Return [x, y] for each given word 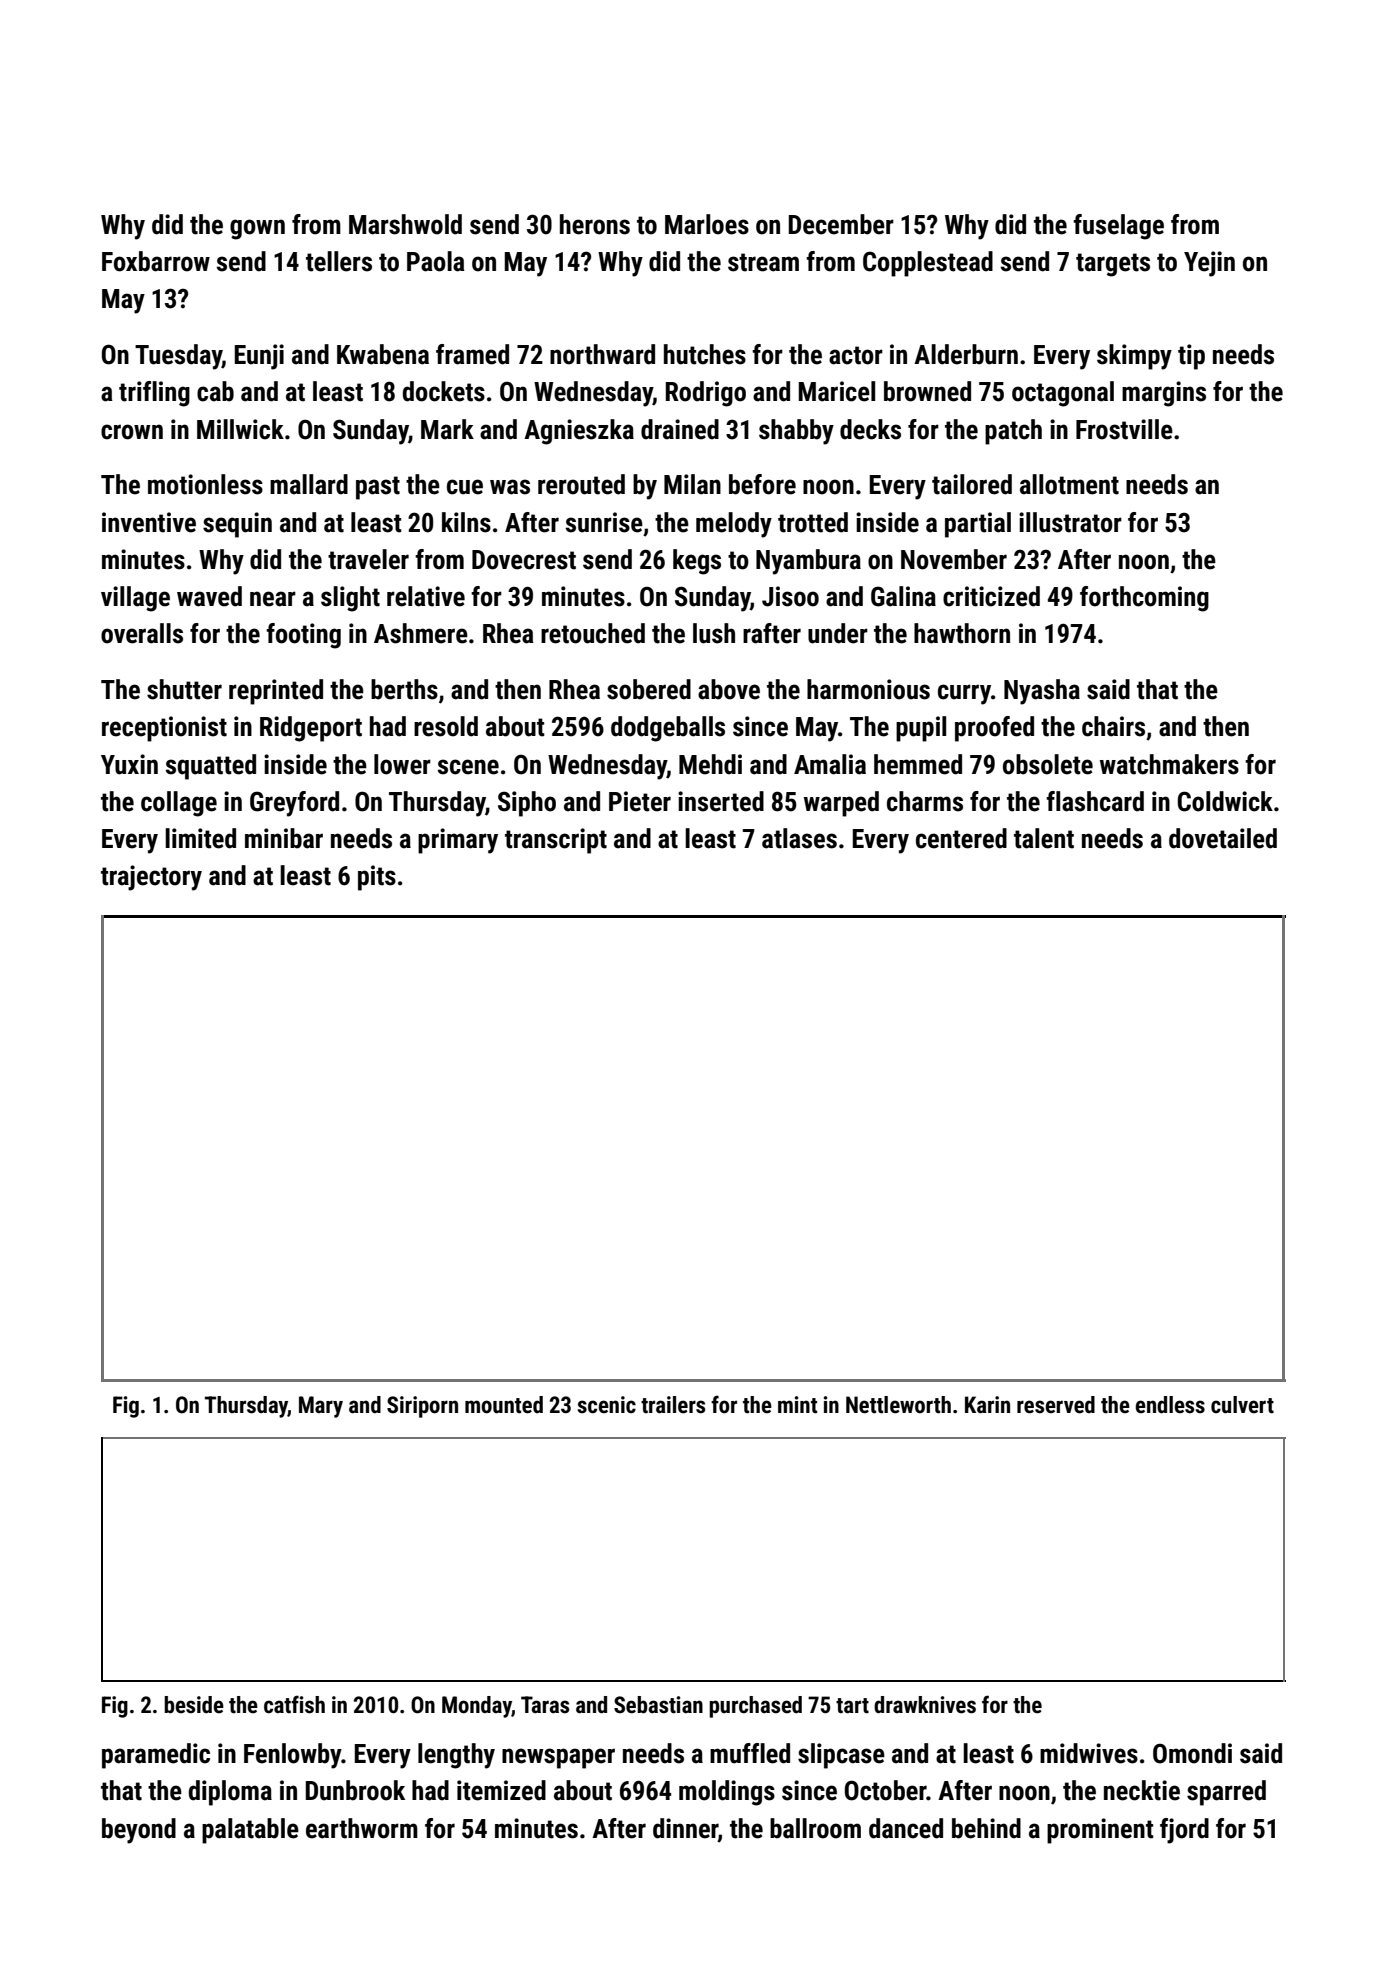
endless [1170, 1405]
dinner [685, 1828]
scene [468, 767]
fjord [1184, 1831]
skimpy [1134, 357]
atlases [799, 838]
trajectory [151, 878]
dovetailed [1223, 838]
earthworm [362, 1828]
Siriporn [422, 1407]
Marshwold [405, 224]
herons [595, 224]
